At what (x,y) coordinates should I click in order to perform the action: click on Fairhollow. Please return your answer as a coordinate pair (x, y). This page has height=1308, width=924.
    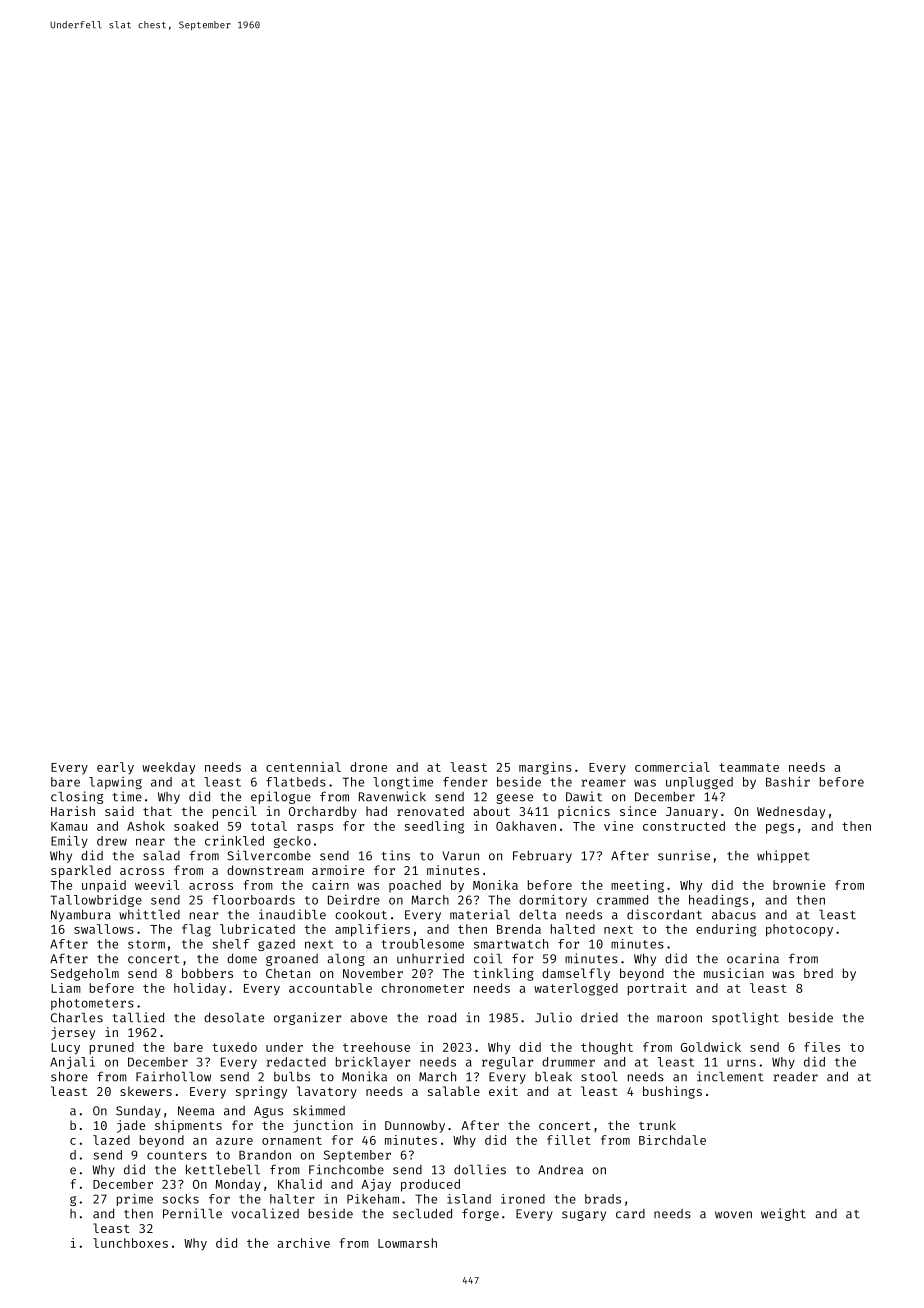
    Looking at the image, I should click on (173, 1076).
